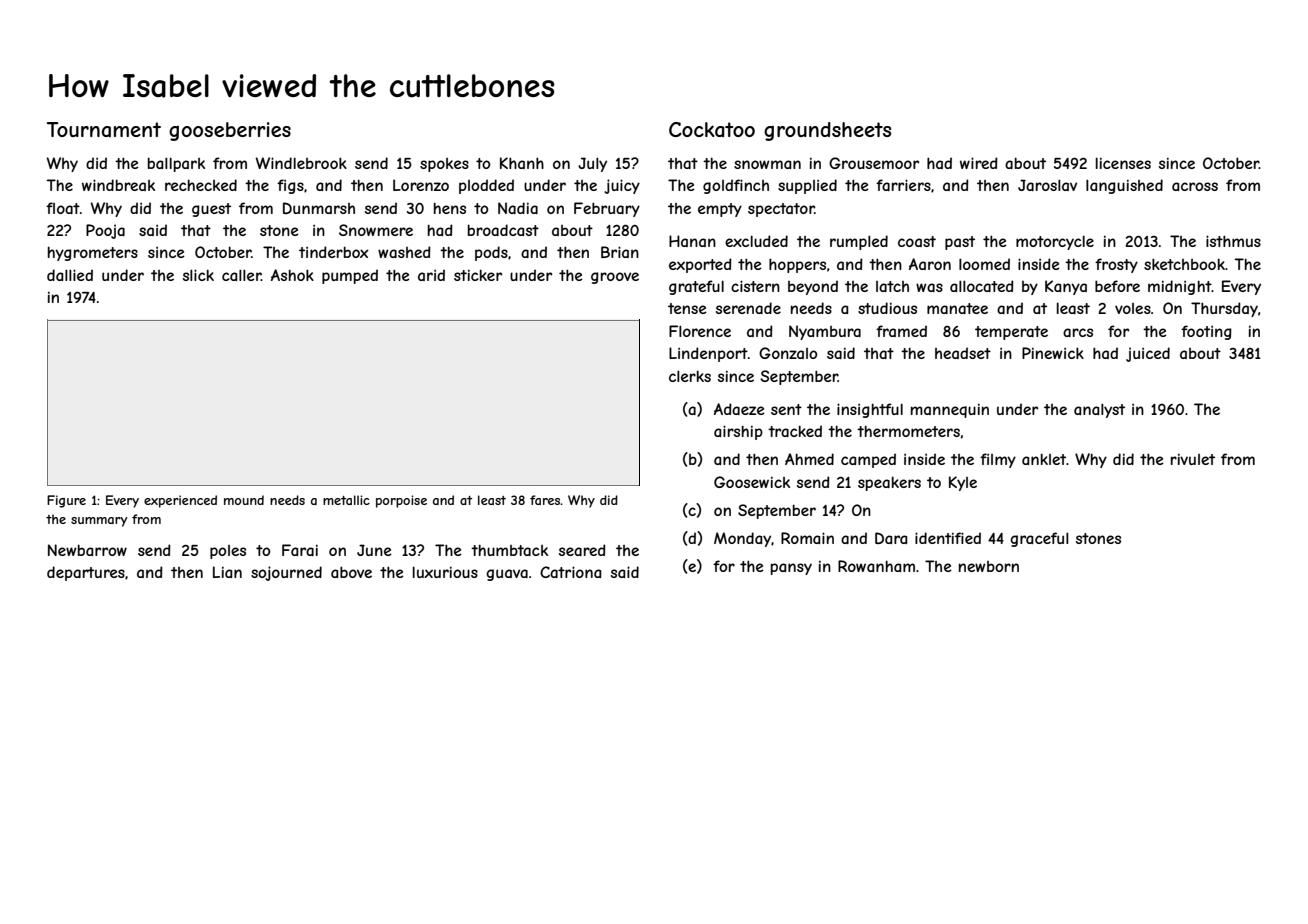 The image size is (1308, 924). I want to click on pansy, so click(791, 569).
